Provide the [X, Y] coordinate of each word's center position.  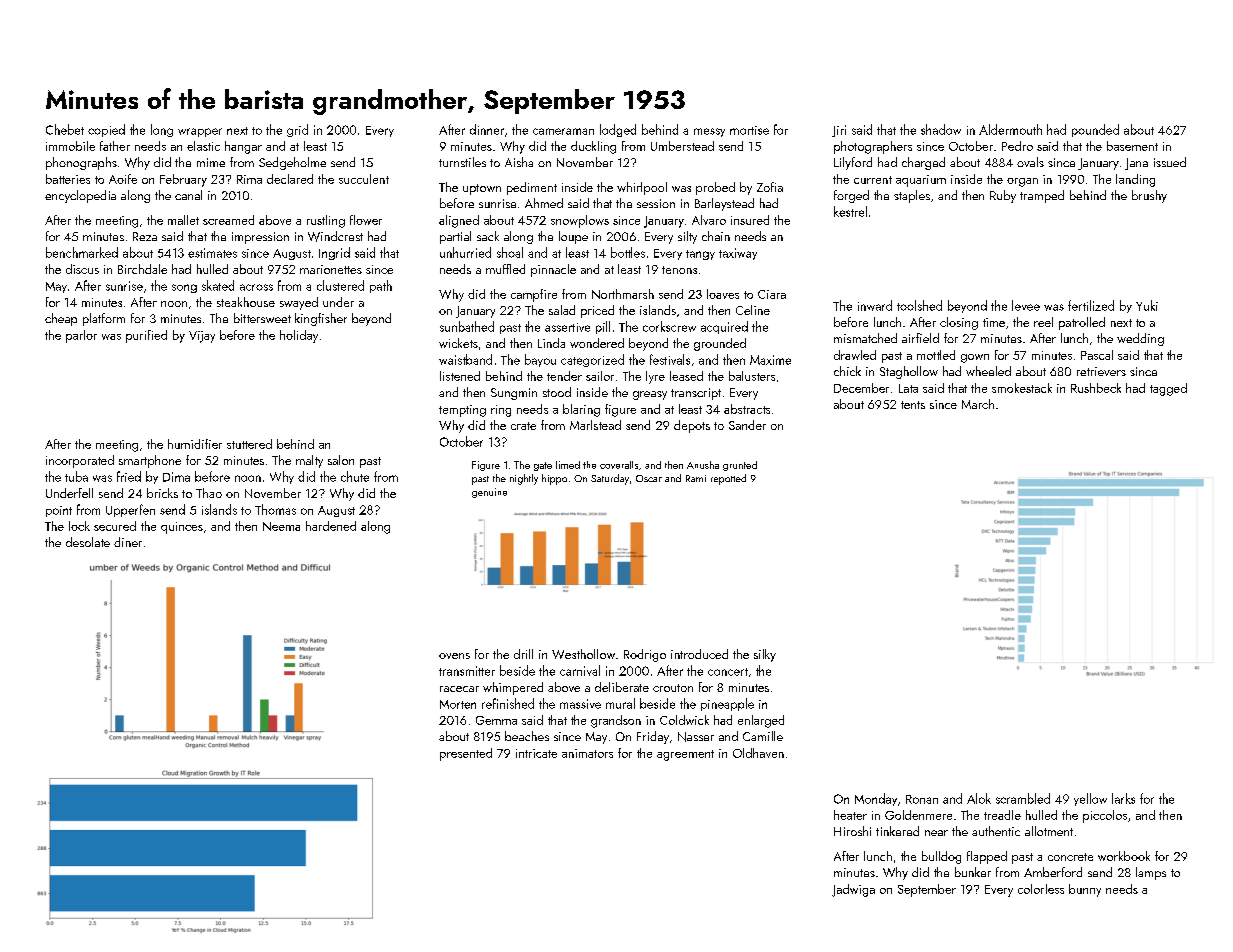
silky [765, 655]
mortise [749, 130]
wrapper [200, 132]
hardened [331, 526]
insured [750, 220]
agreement [685, 755]
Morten [458, 704]
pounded [1095, 130]
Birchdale [142, 269]
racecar [459, 689]
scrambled [1023, 798]
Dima [176, 477]
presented [466, 754]
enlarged [761, 721]
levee [1026, 305]
